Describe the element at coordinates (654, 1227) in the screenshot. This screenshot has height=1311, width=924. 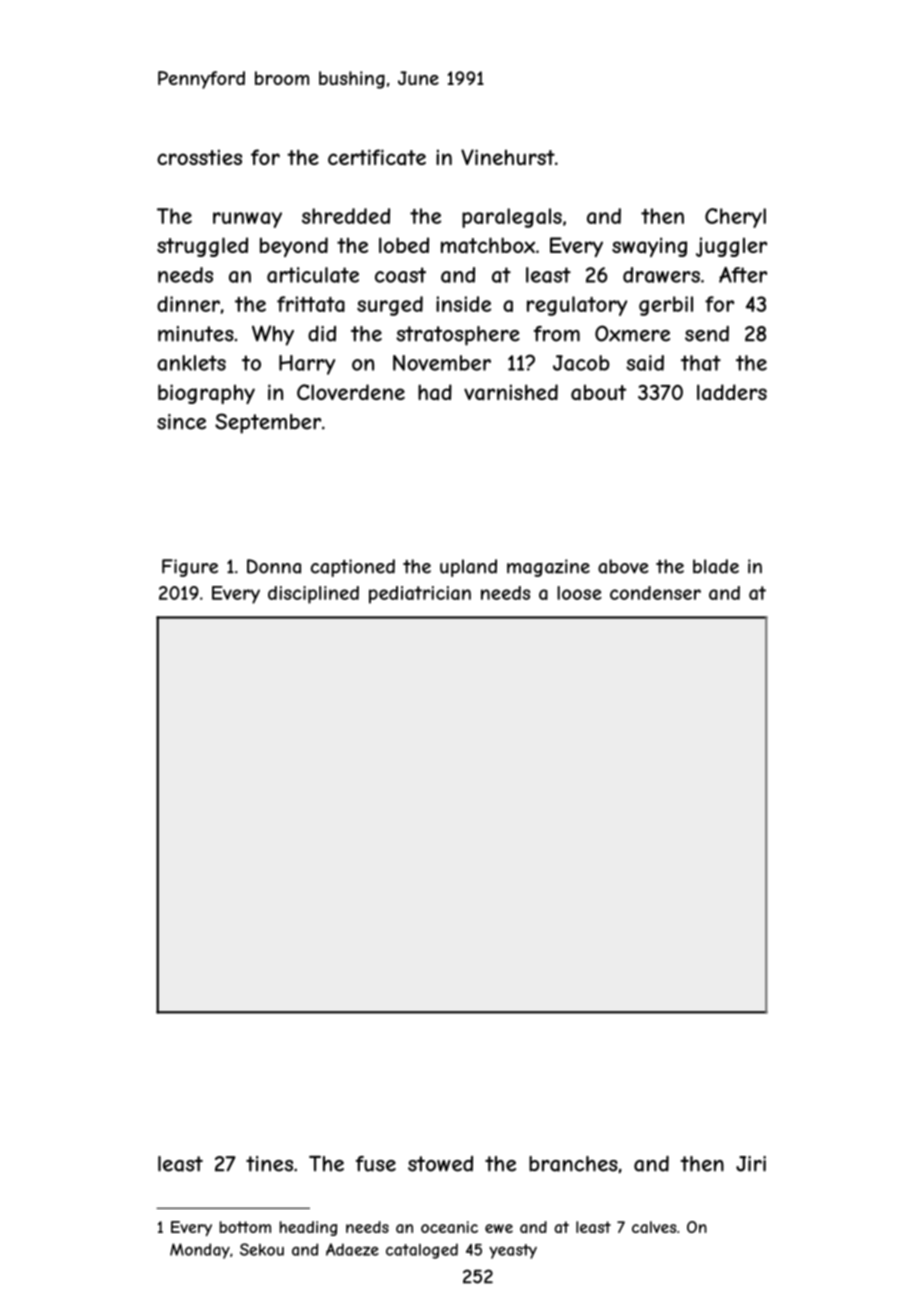
I see `calves` at that location.
